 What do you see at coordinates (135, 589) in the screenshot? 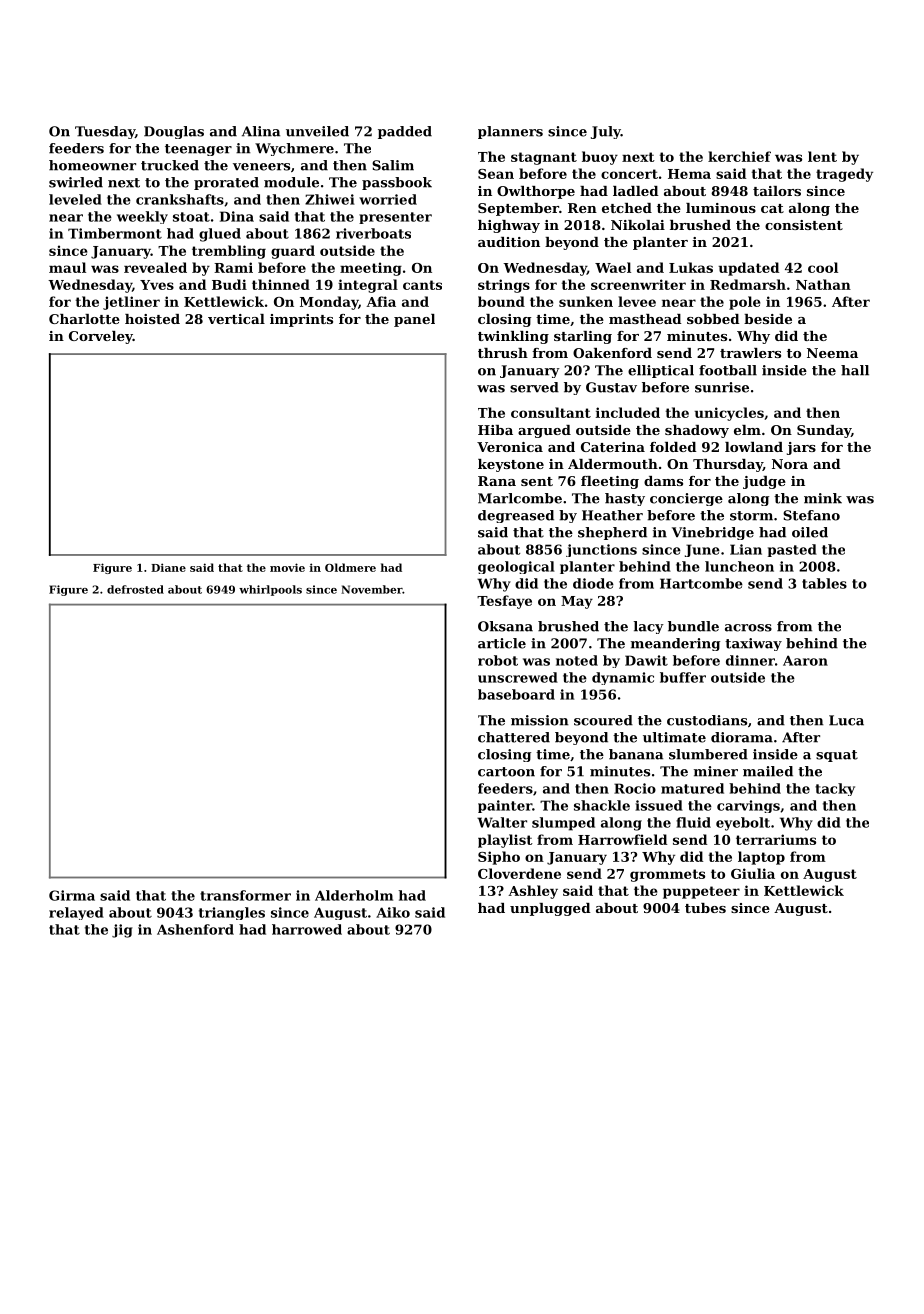
I see `defrosted` at bounding box center [135, 589].
